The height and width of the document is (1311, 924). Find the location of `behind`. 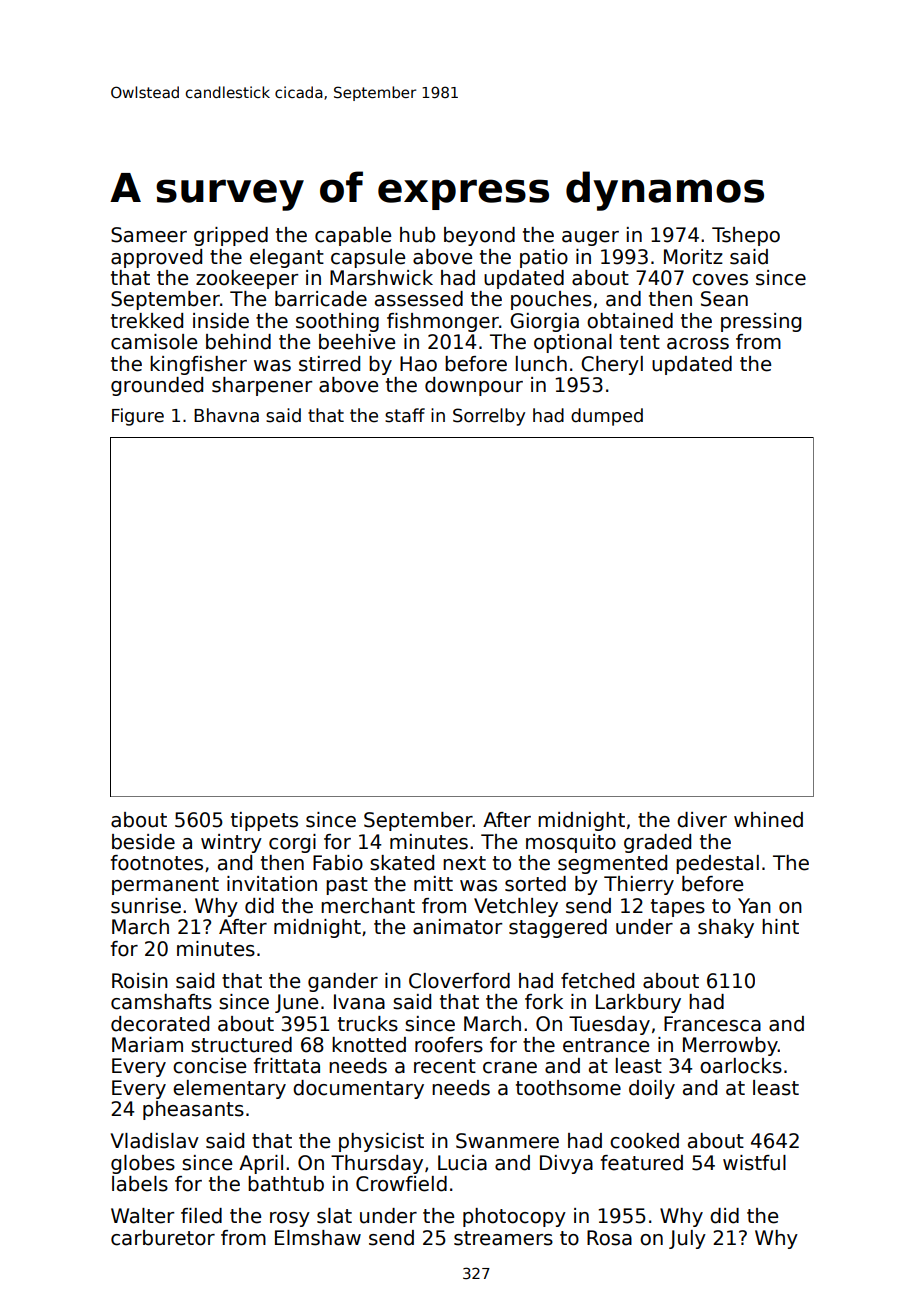

behind is located at coordinates (238, 342).
